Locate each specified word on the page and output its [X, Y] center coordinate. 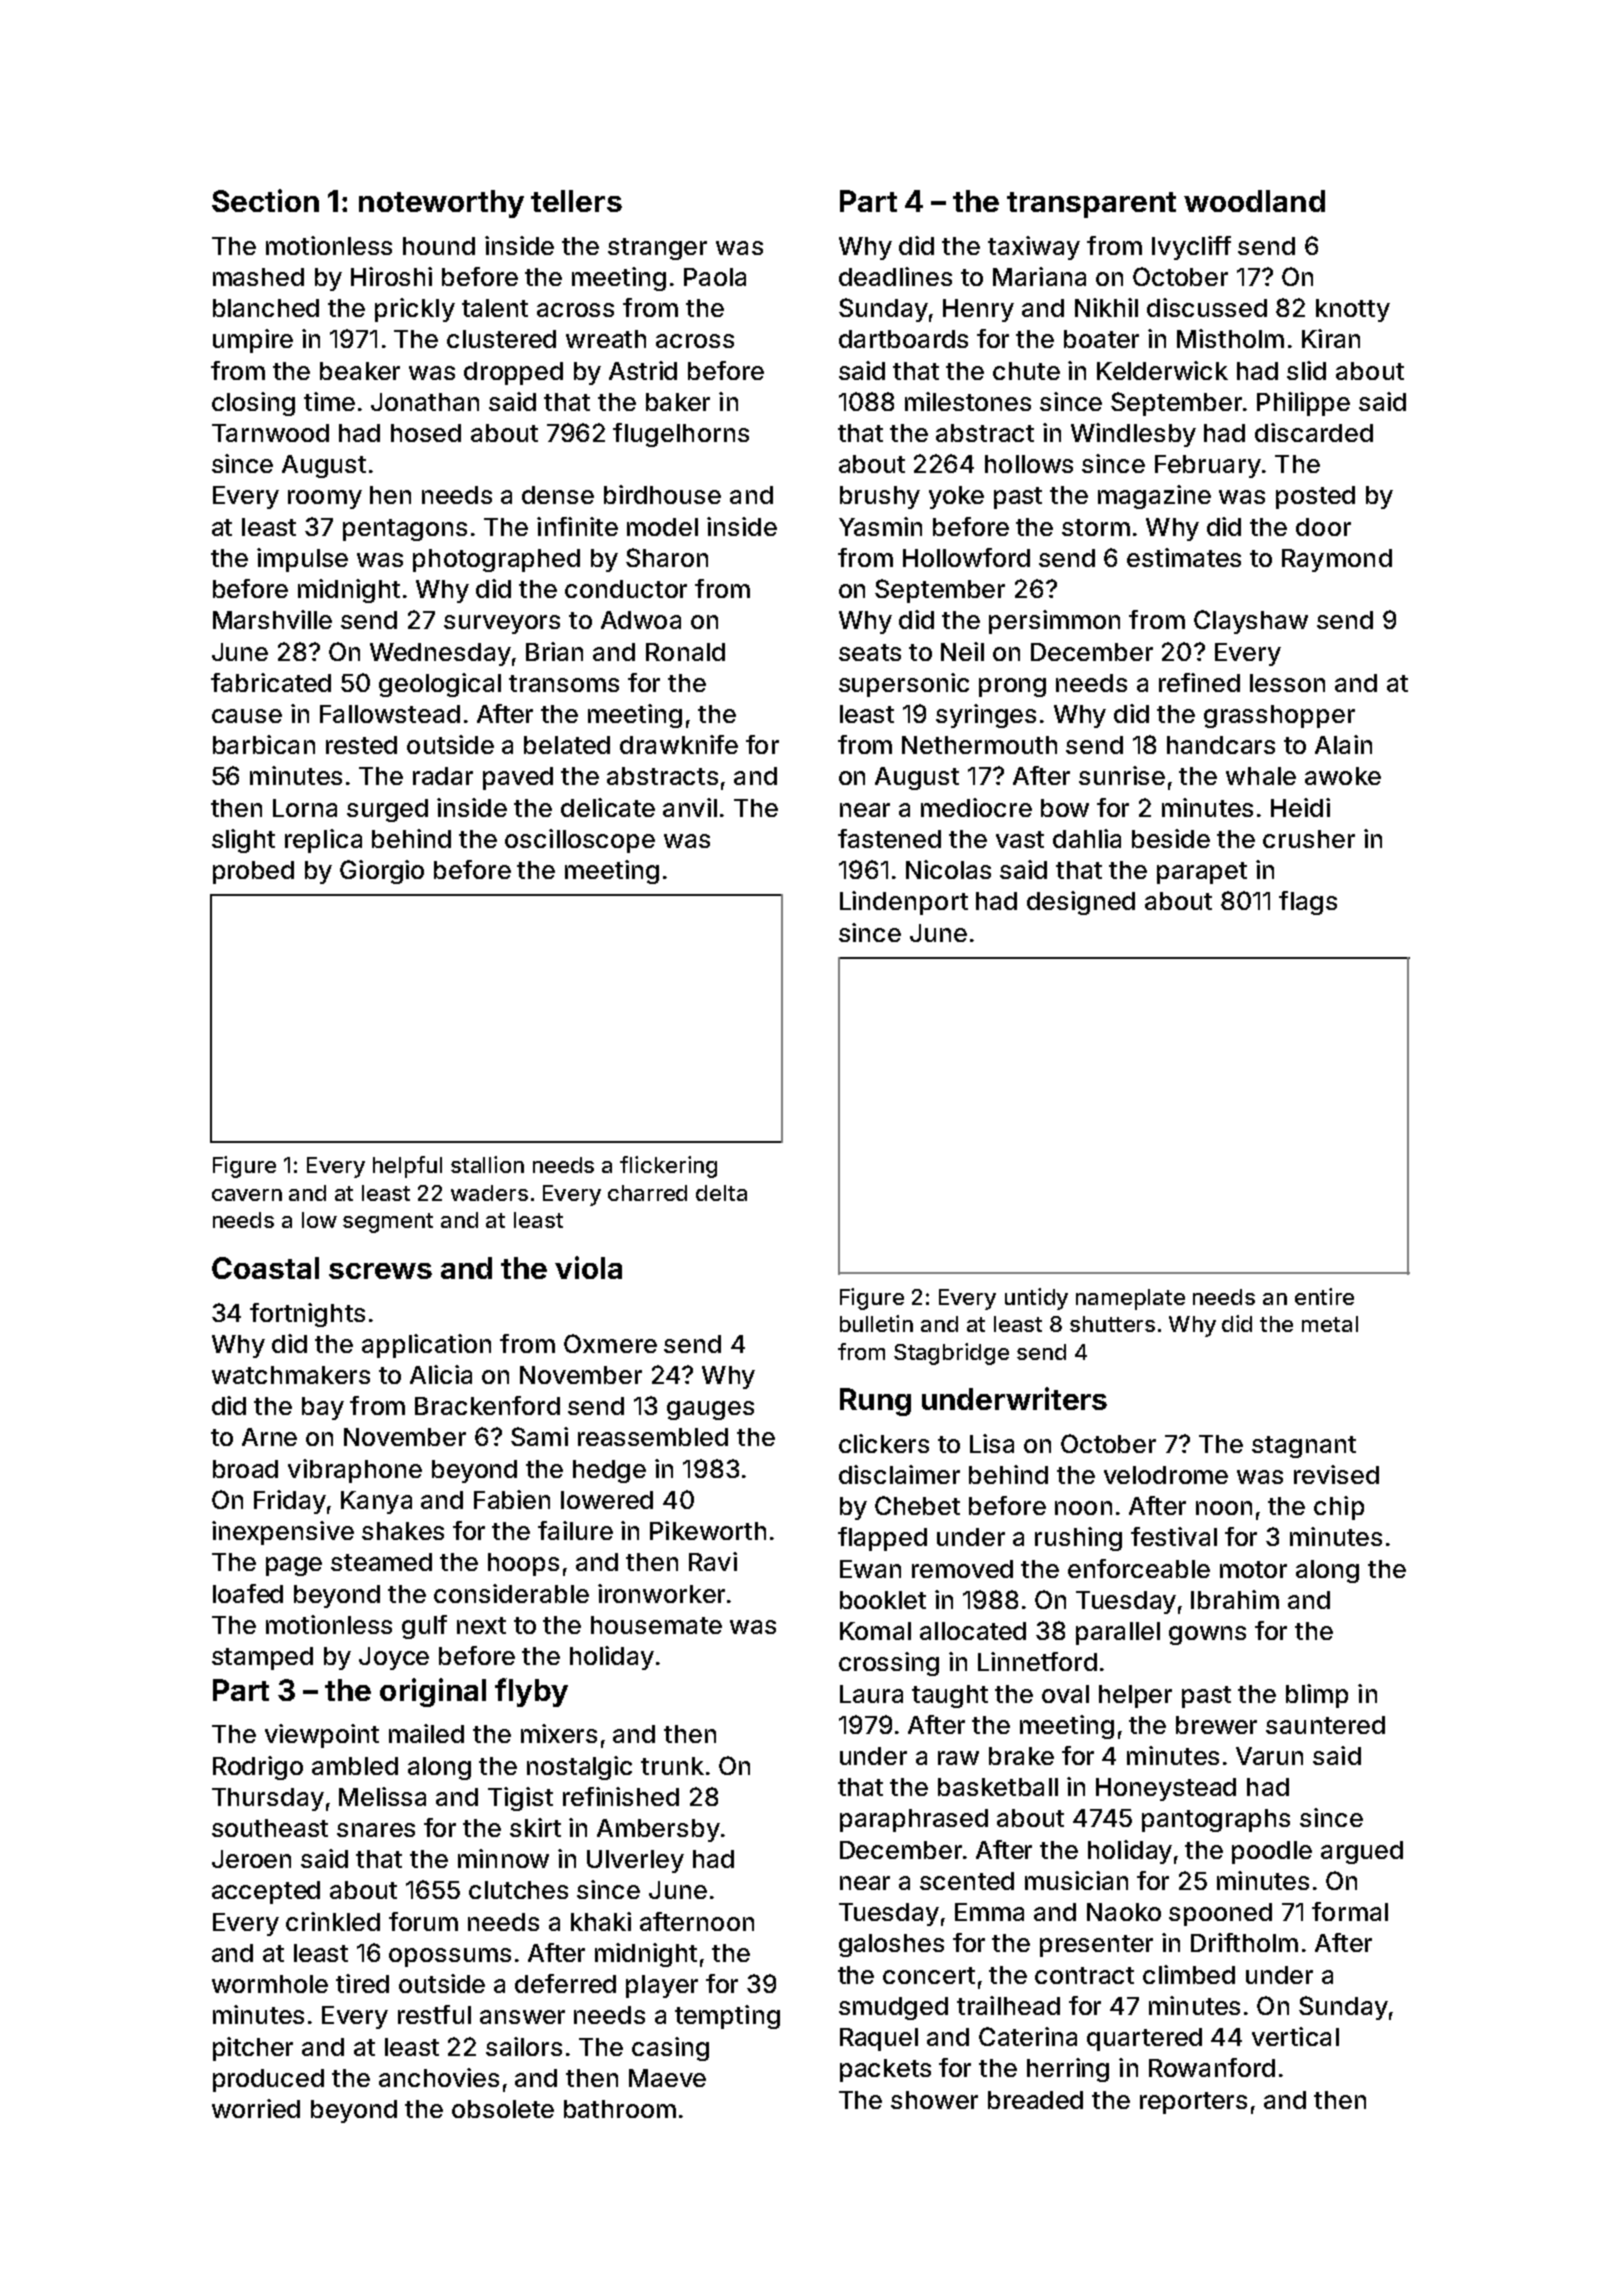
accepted [266, 1892]
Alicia [441, 1374]
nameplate [1130, 1299]
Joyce [394, 1658]
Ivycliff [1191, 248]
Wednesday [440, 654]
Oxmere [610, 1343]
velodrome [1166, 1475]
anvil [690, 807]
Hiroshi [391, 276]
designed [1081, 903]
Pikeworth [708, 1530]
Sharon [667, 557]
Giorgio [382, 872]
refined [1199, 682]
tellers [576, 201]
